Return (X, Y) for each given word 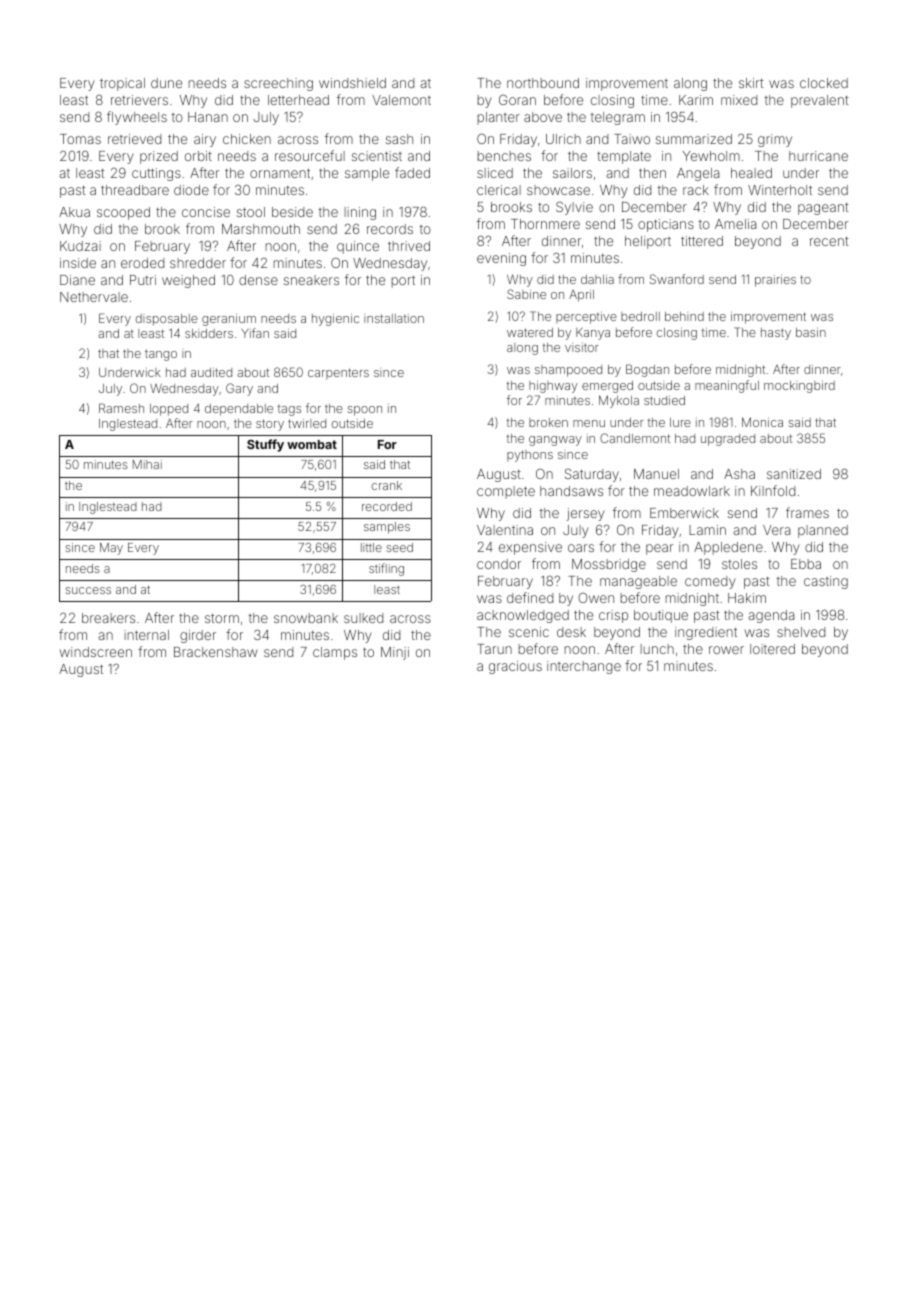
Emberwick (684, 513)
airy (205, 140)
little (371, 547)
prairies (775, 281)
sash (399, 139)
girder (198, 636)
